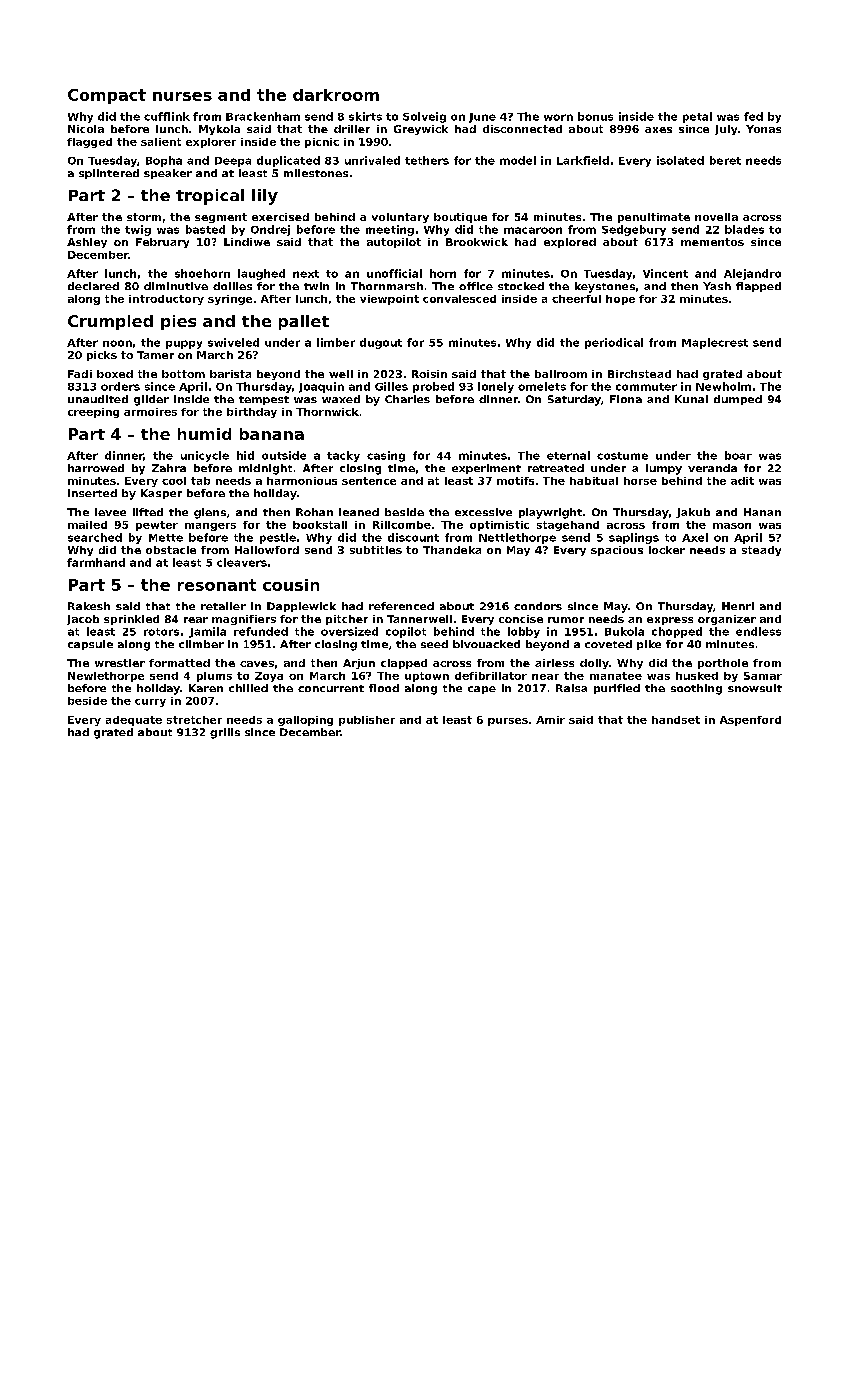 This screenshot has height=1400, width=849. What do you see at coordinates (386, 456) in the screenshot?
I see `casing` at bounding box center [386, 456].
